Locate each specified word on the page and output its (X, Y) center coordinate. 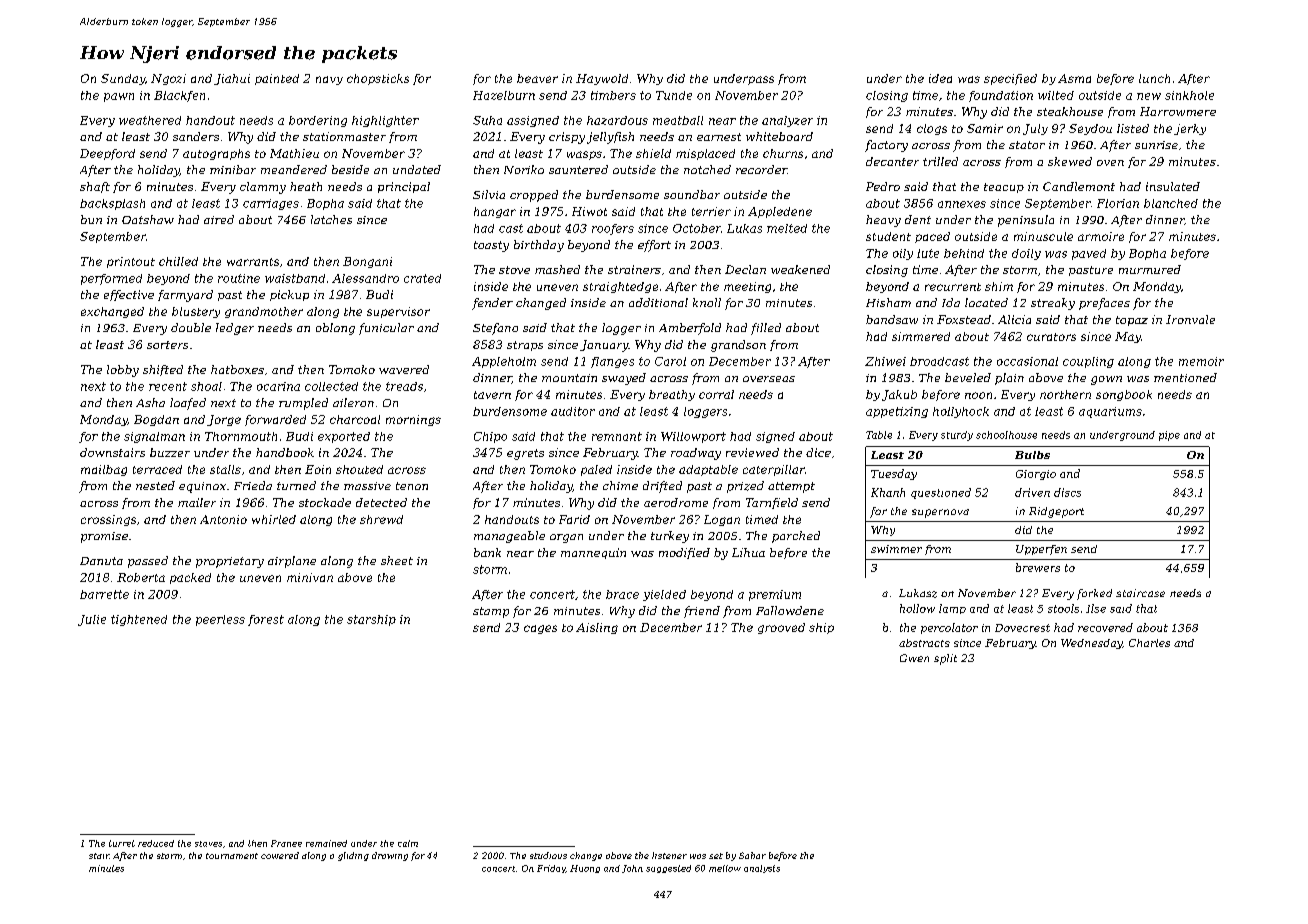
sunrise (1156, 145)
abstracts (924, 643)
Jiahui (232, 79)
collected (331, 386)
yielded (664, 595)
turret (122, 843)
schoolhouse (1006, 435)
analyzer (787, 121)
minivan (310, 577)
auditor (573, 411)
